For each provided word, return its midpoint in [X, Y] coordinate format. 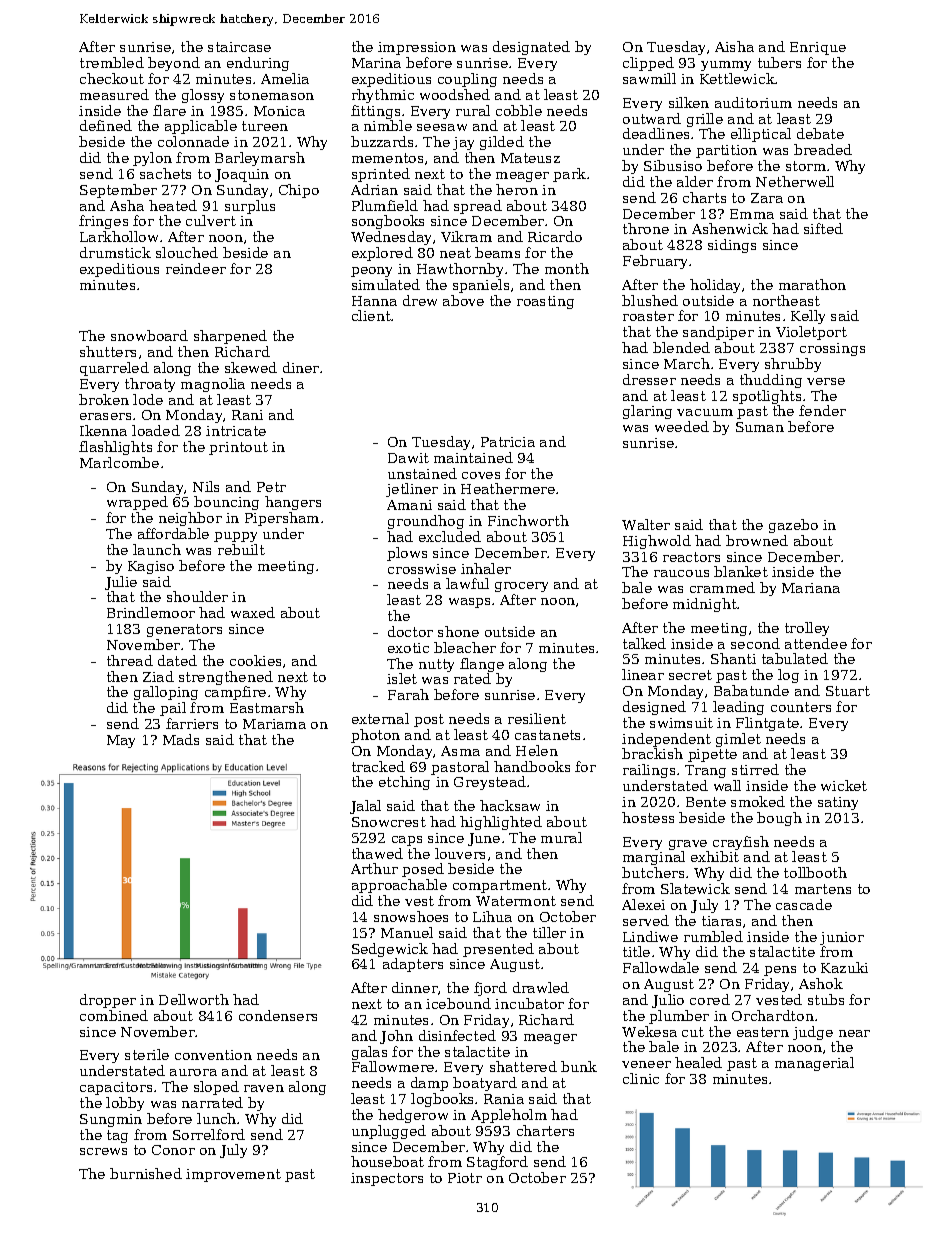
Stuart [848, 691]
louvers [460, 853]
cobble [519, 110]
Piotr [465, 1178]
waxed [253, 612]
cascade [804, 904]
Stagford [497, 1163]
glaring [647, 412]
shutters [108, 351]
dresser [649, 379]
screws [103, 1151]
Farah [408, 694]
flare [169, 110]
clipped [648, 64]
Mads [181, 739]
